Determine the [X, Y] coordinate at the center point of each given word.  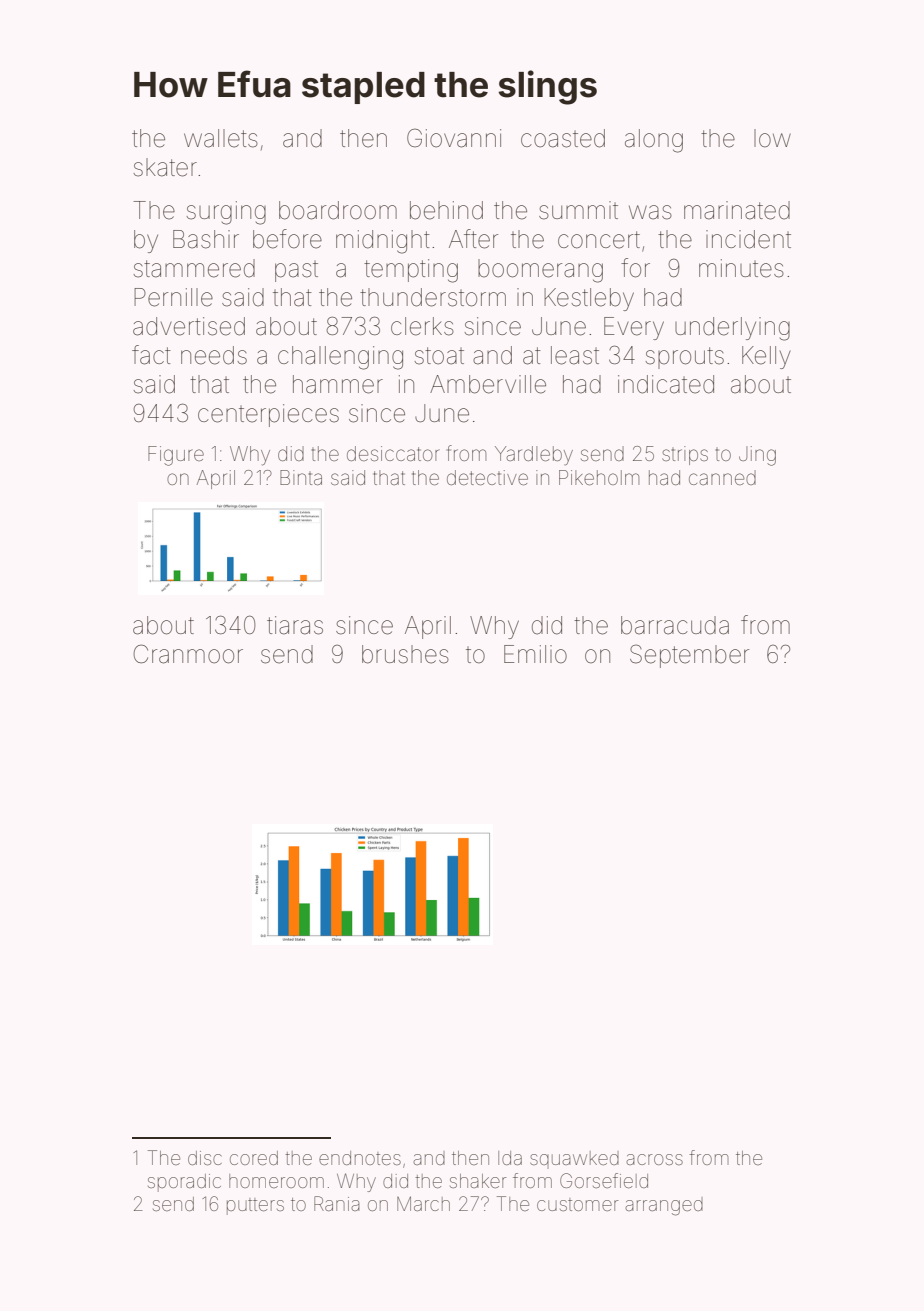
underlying [732, 329]
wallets [221, 138]
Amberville [488, 384]
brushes [405, 654]
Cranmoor [188, 654]
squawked [574, 1160]
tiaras [295, 625]
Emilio [535, 654]
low [772, 138]
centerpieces [268, 415]
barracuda [675, 625]
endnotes [360, 1158]
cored [254, 1158]
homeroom [276, 1181]
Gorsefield [604, 1180]
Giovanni [454, 138]
